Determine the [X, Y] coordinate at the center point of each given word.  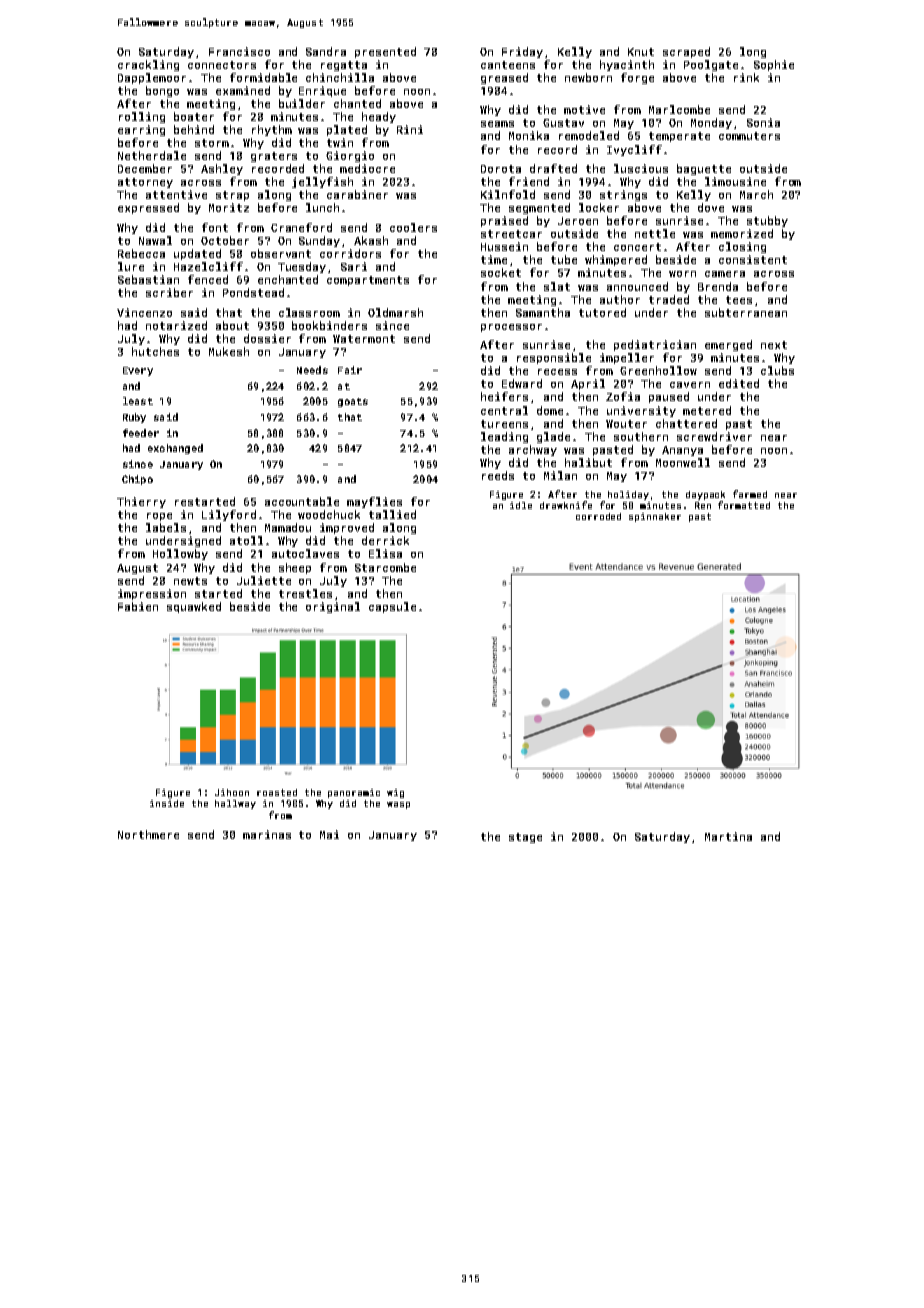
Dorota [501, 169]
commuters [749, 136]
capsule [392, 607]
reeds [498, 475]
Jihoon [232, 792]
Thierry [141, 502]
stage [525, 838]
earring [141, 130]
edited [739, 383]
